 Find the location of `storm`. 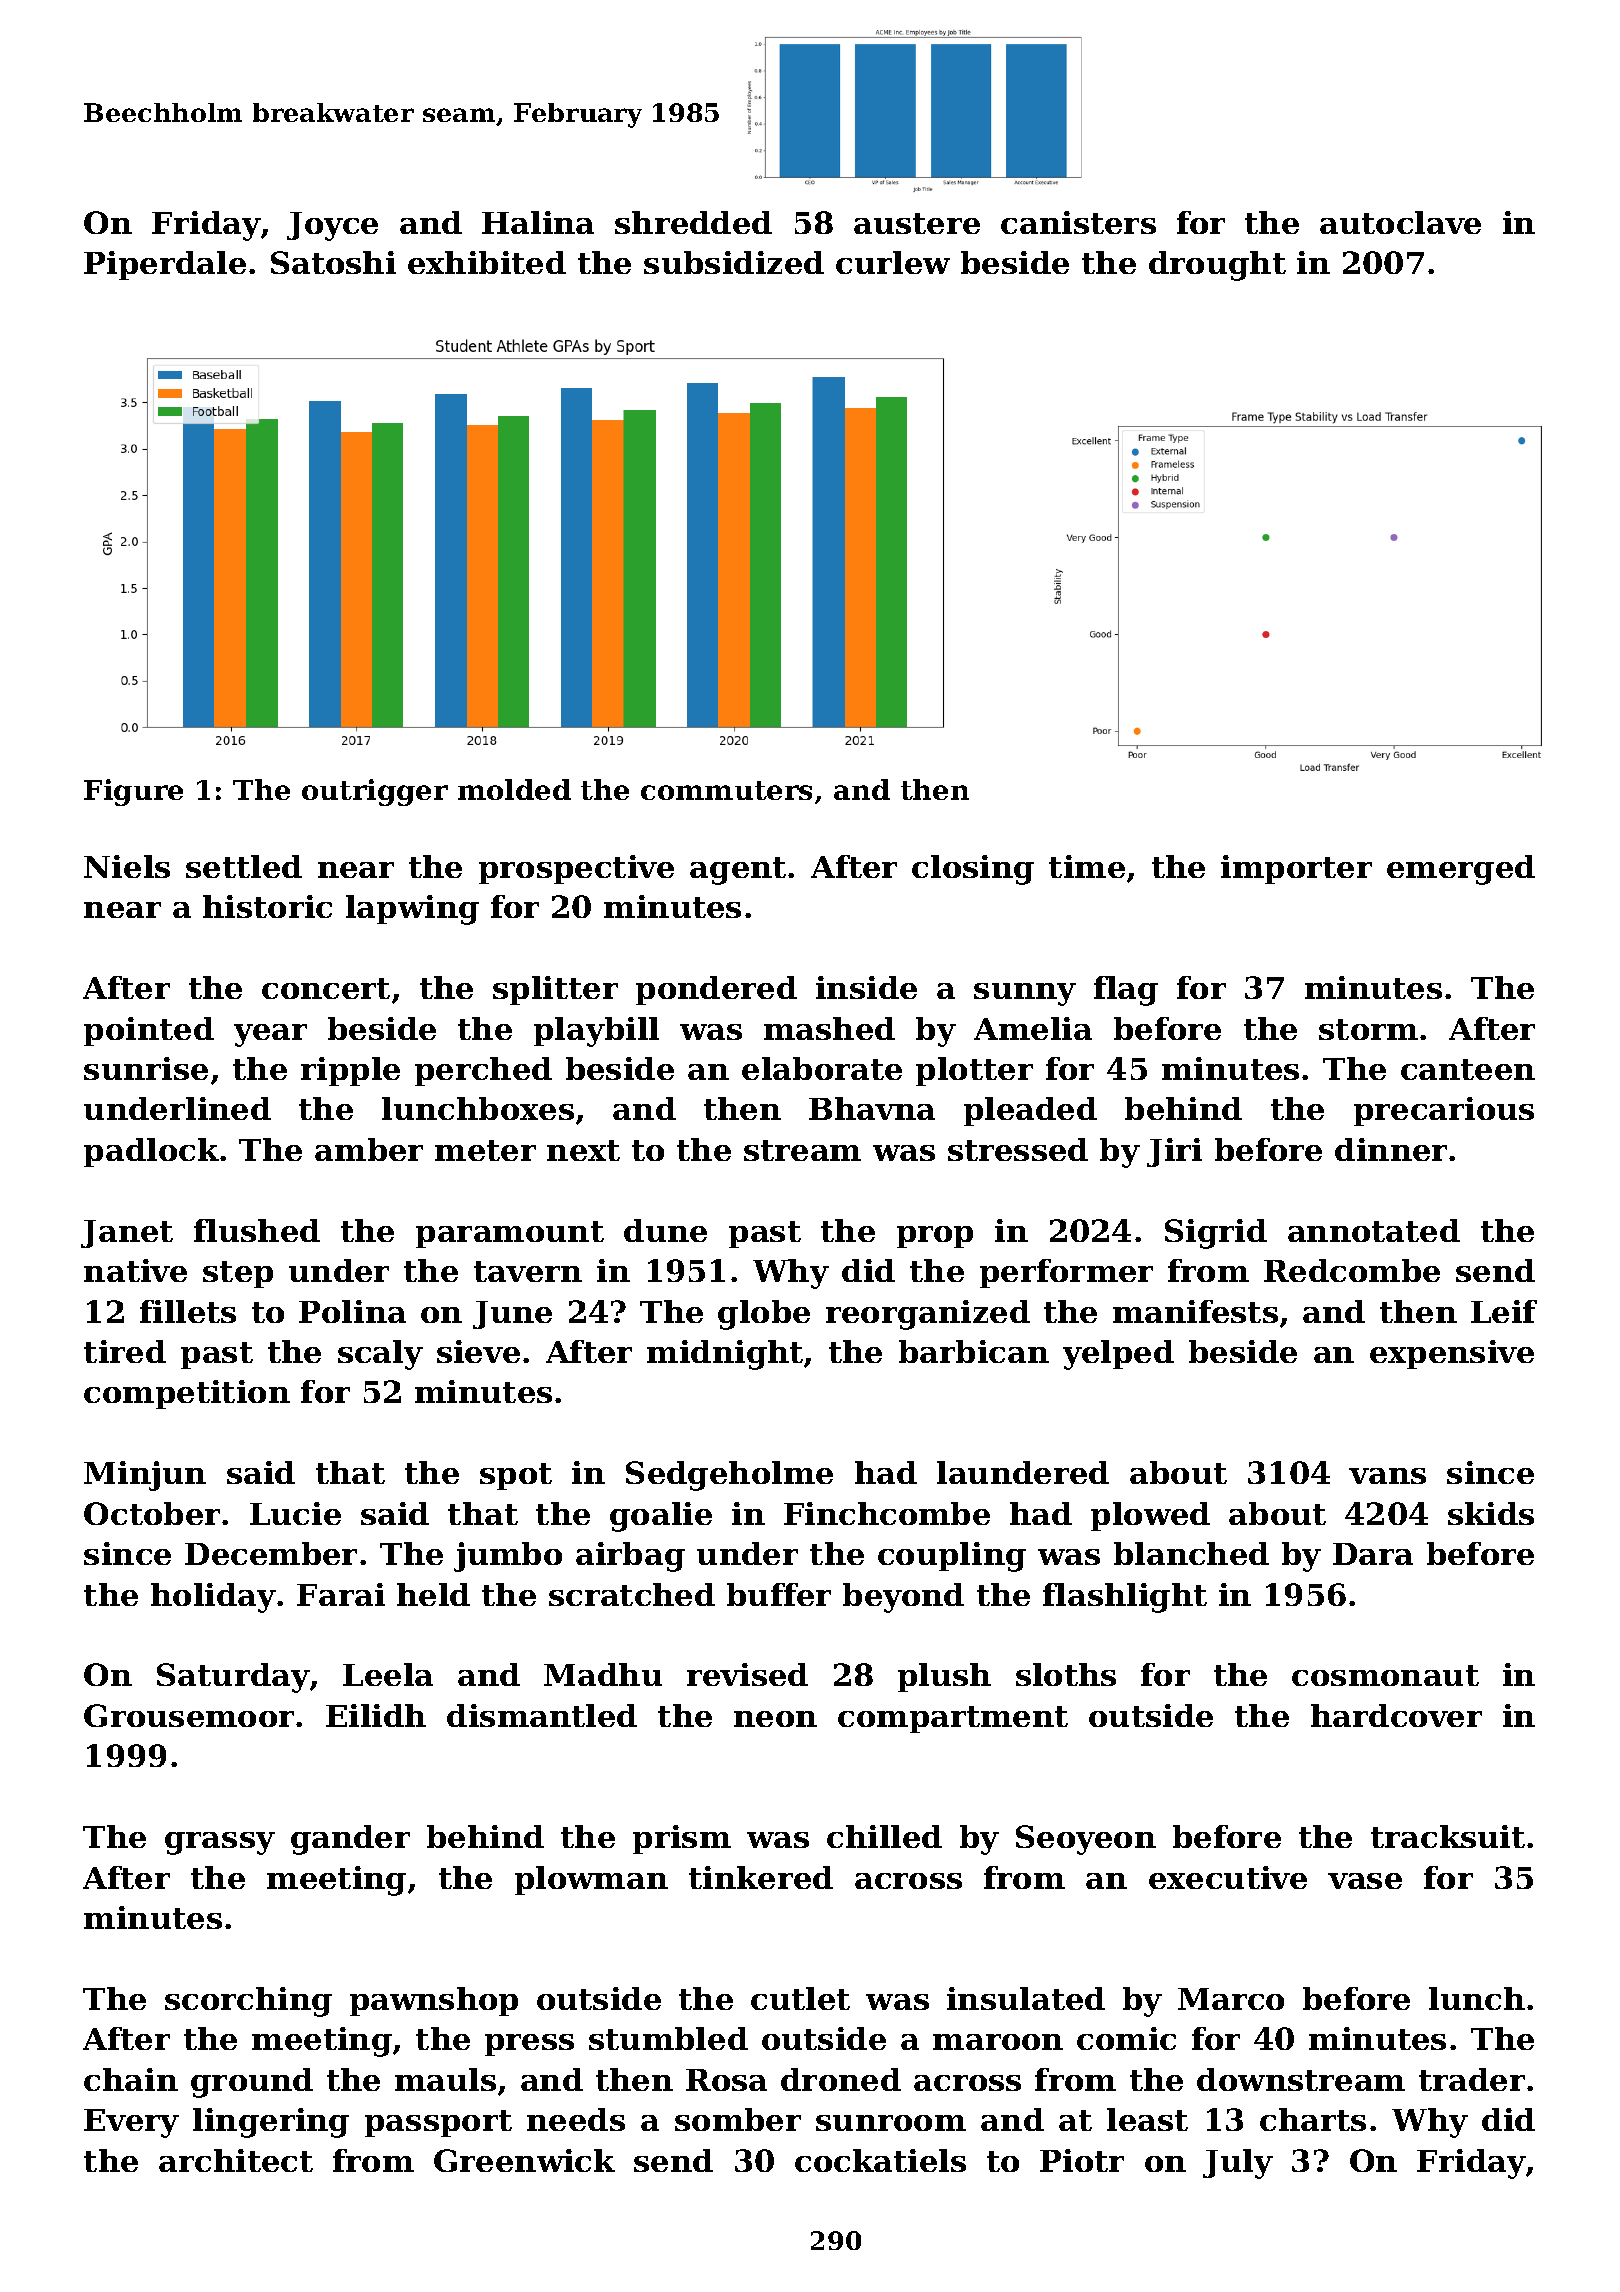

storm is located at coordinates (1368, 1029).
